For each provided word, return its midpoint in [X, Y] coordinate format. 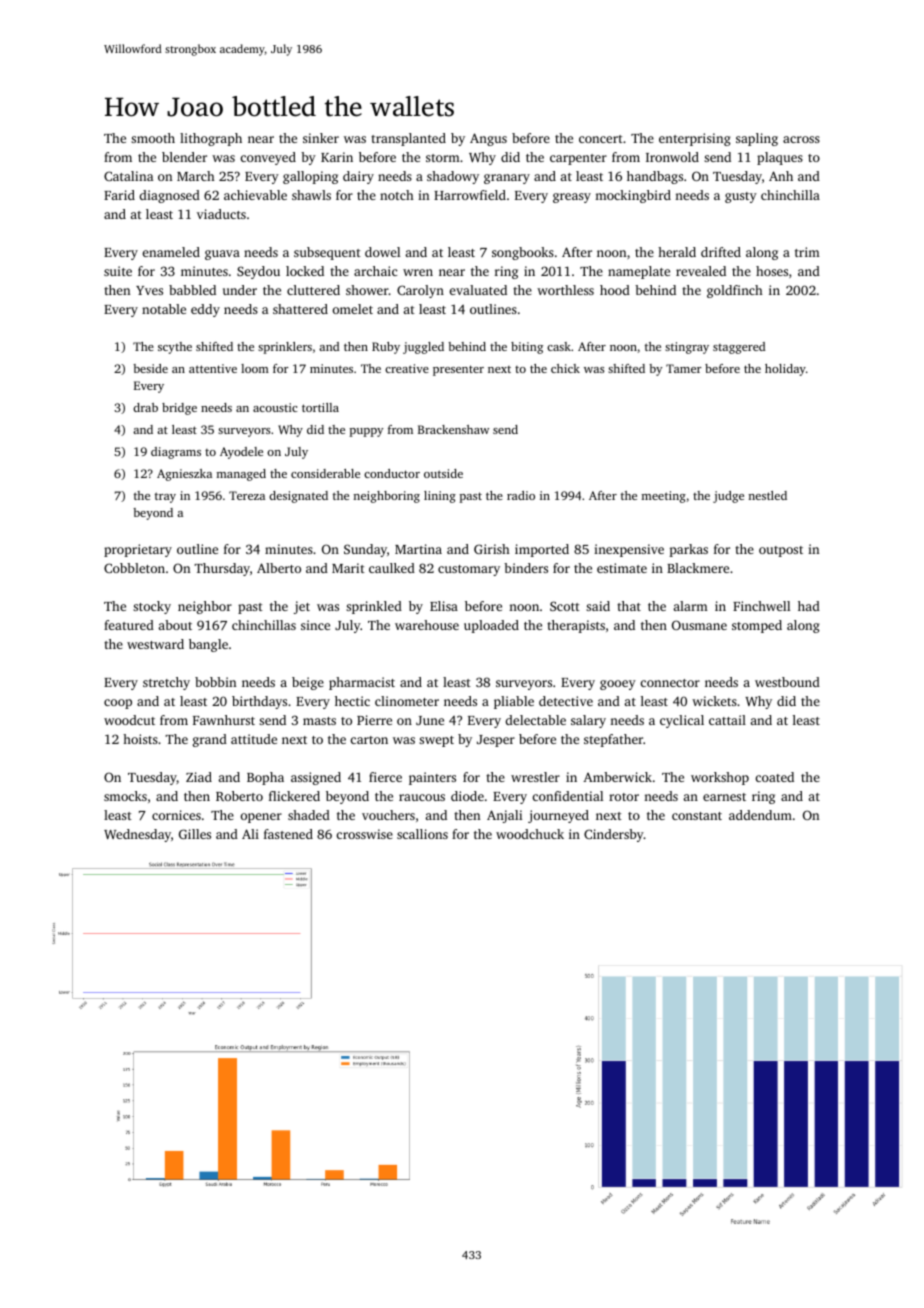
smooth [153, 138]
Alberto [279, 568]
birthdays [259, 702]
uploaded [491, 626]
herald [677, 252]
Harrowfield [470, 195]
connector [670, 683]
